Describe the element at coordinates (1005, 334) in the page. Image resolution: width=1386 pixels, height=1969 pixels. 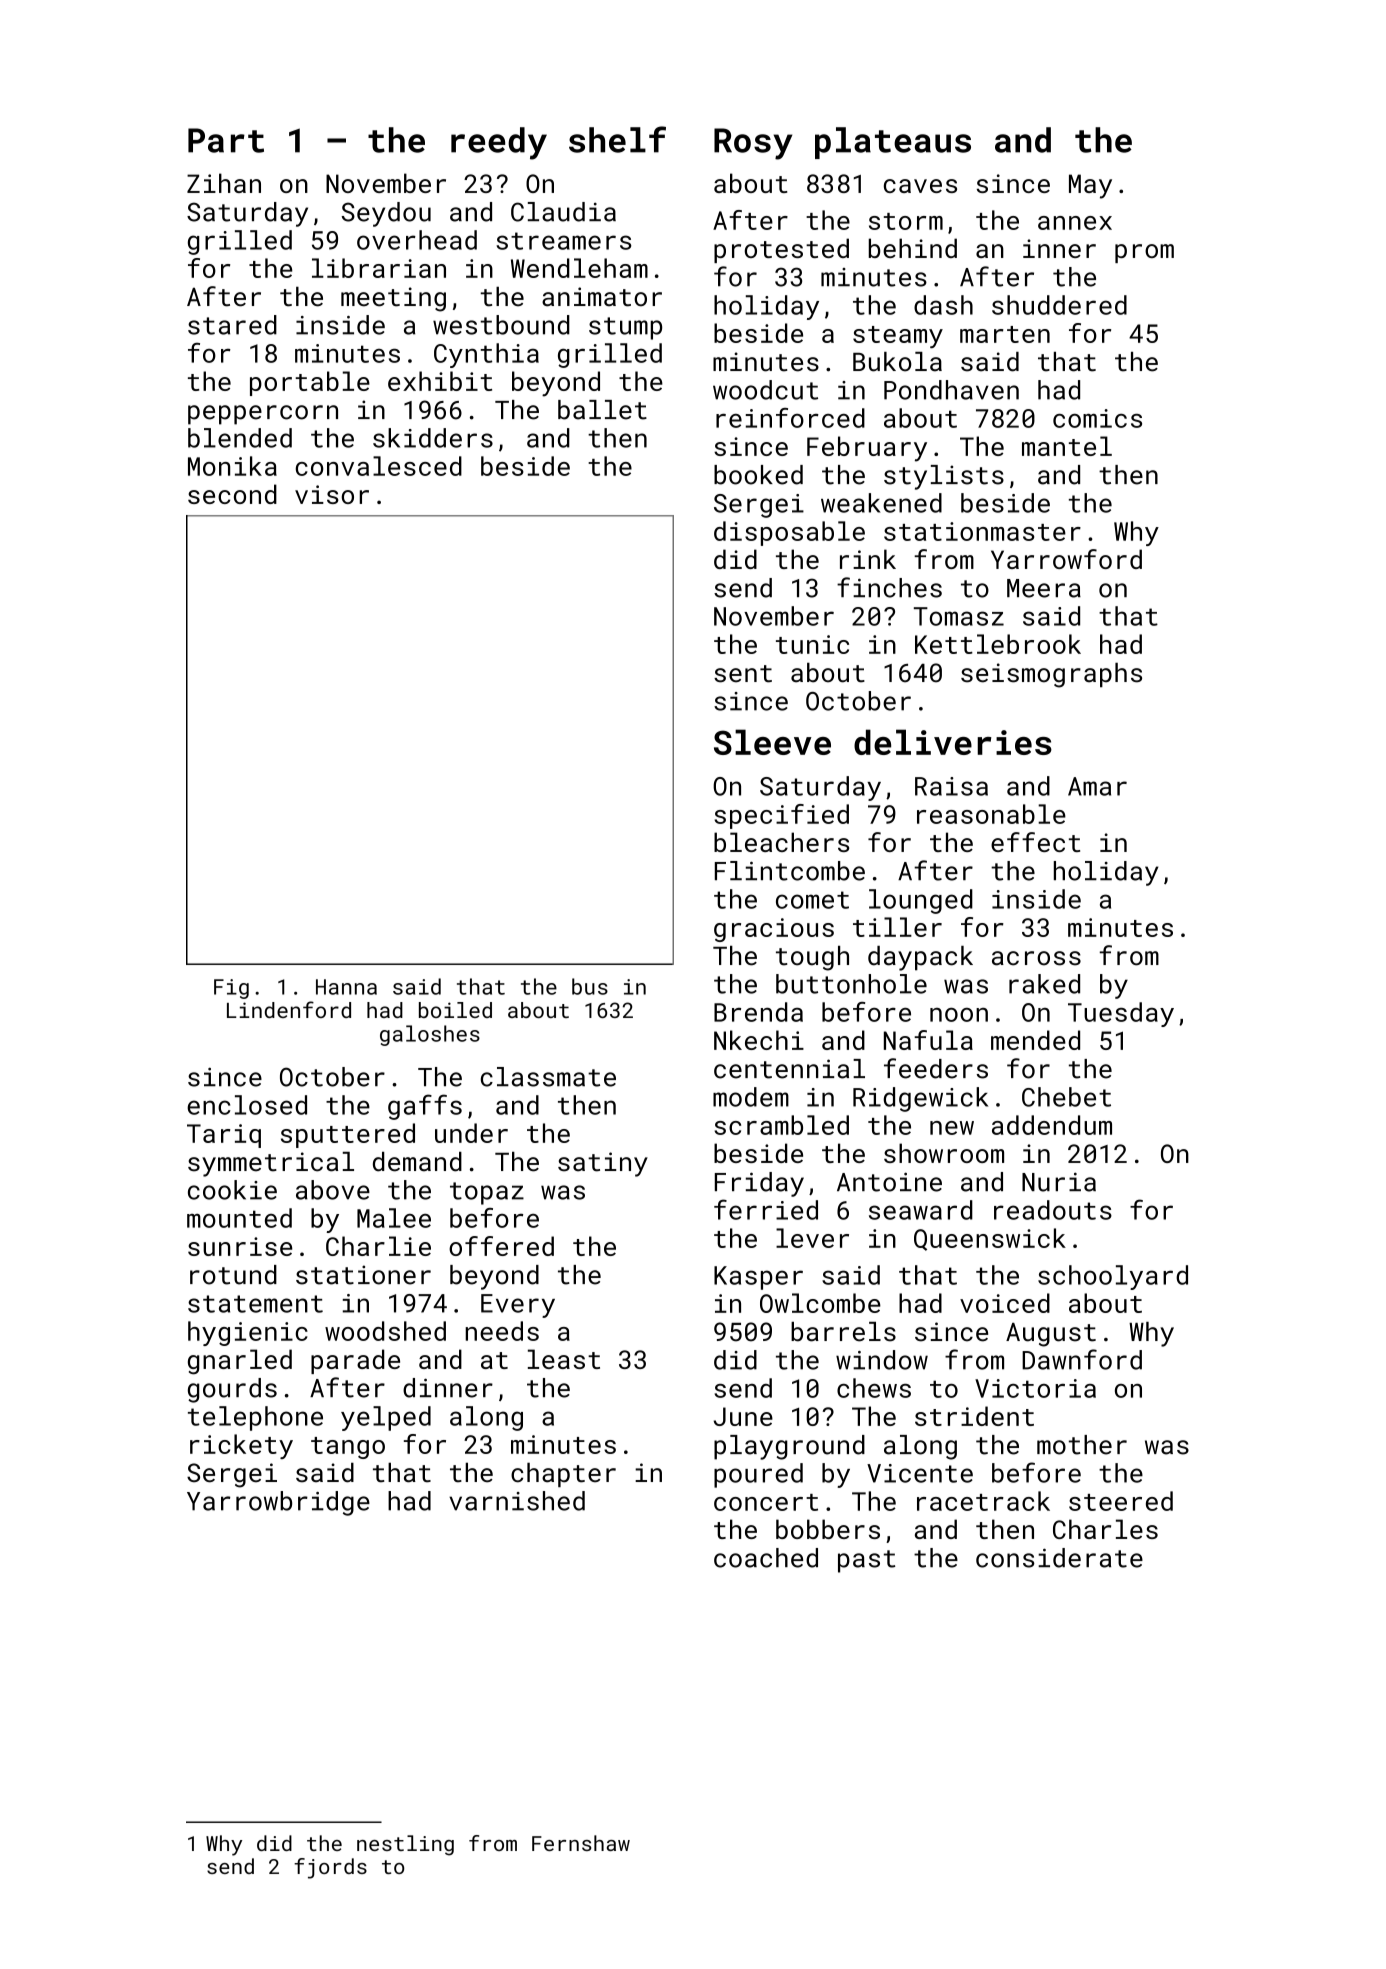
I see `marten` at that location.
